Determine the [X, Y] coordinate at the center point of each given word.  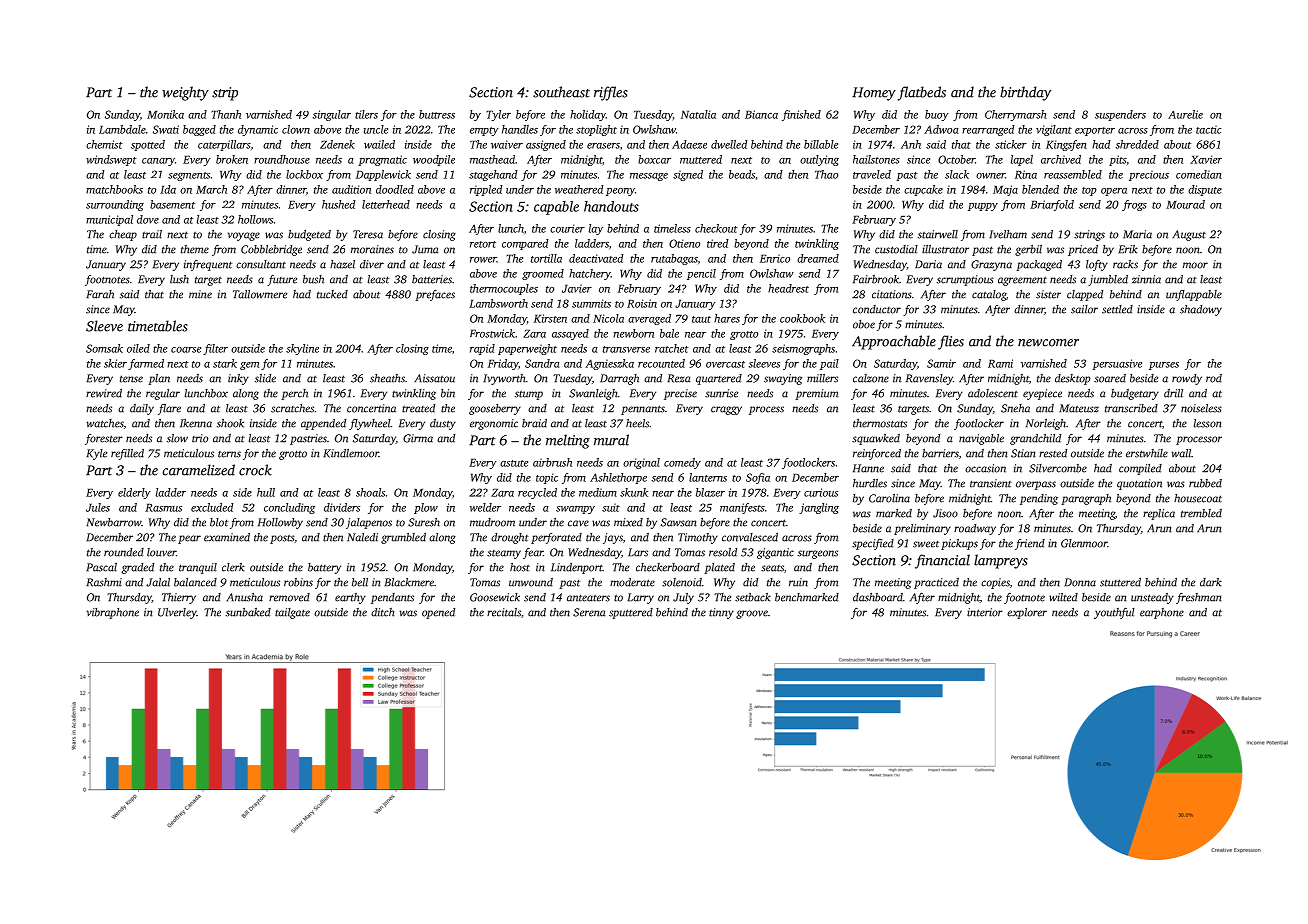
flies [951, 342]
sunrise [721, 393]
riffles [611, 93]
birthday [1025, 93]
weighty [185, 93]
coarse [186, 350]
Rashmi [104, 582]
